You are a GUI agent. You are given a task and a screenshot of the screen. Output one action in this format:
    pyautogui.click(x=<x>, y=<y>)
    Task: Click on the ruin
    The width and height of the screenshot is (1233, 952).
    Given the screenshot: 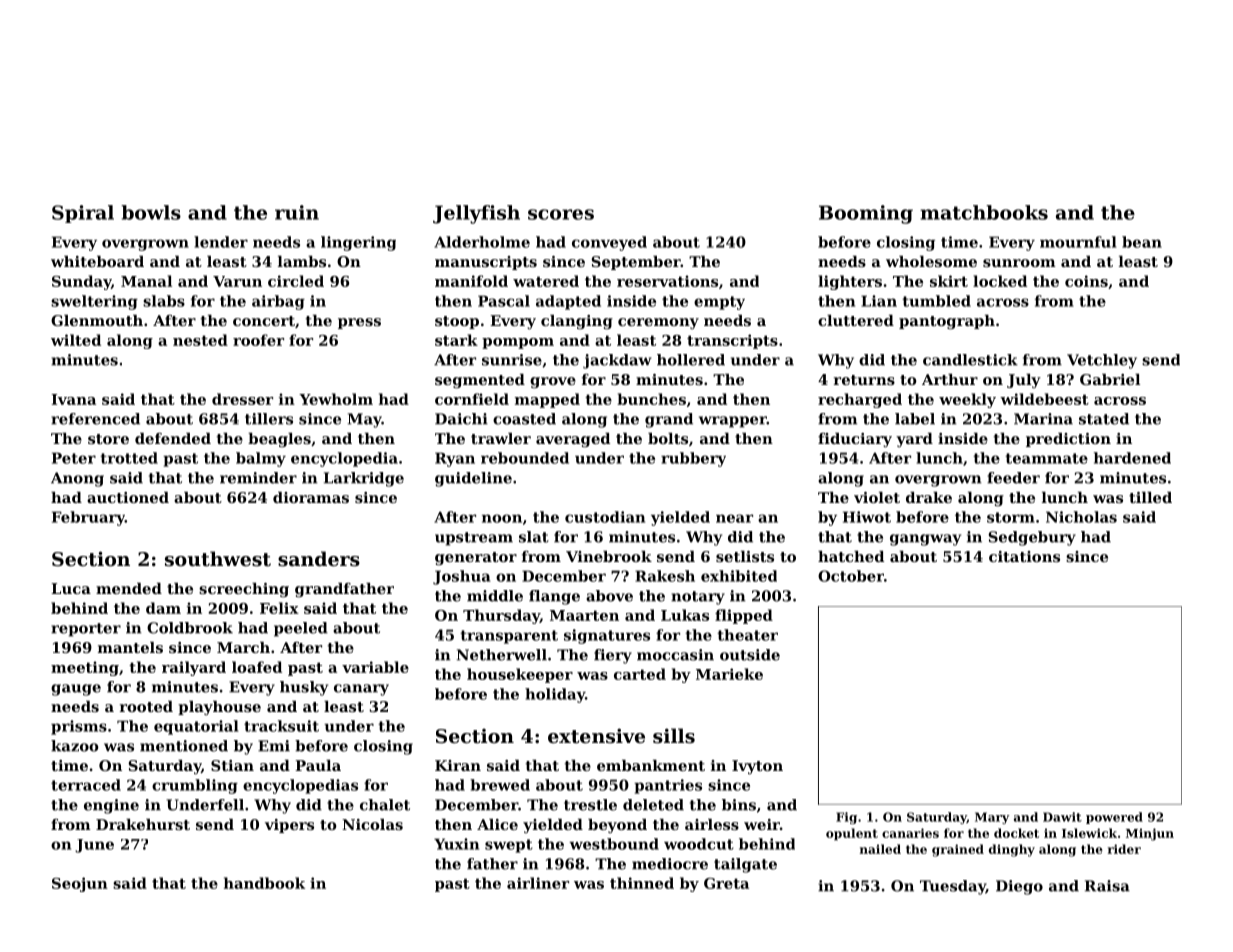 What is the action you would take?
    pyautogui.click(x=297, y=212)
